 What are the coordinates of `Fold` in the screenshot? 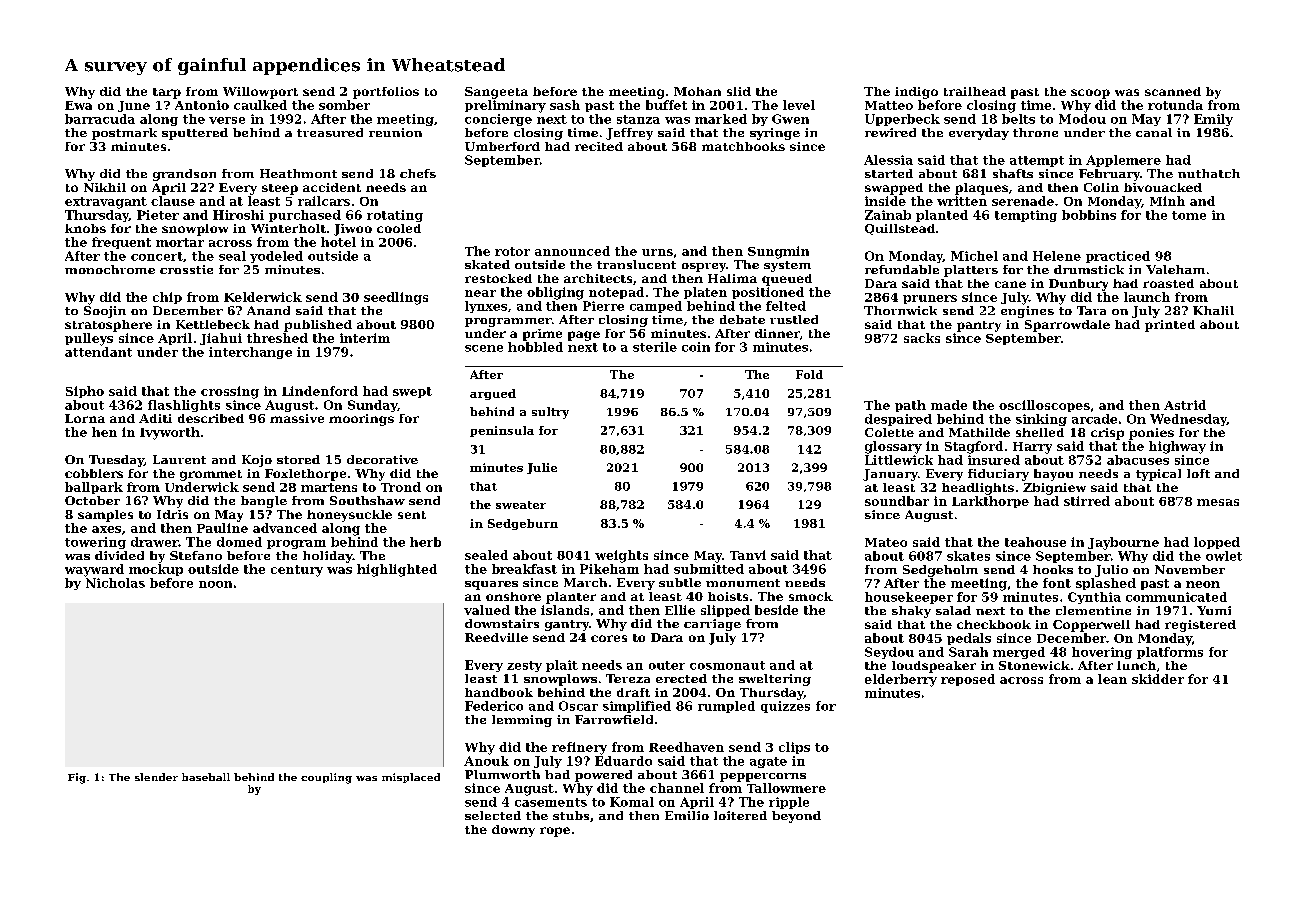 It's located at (809, 374).
